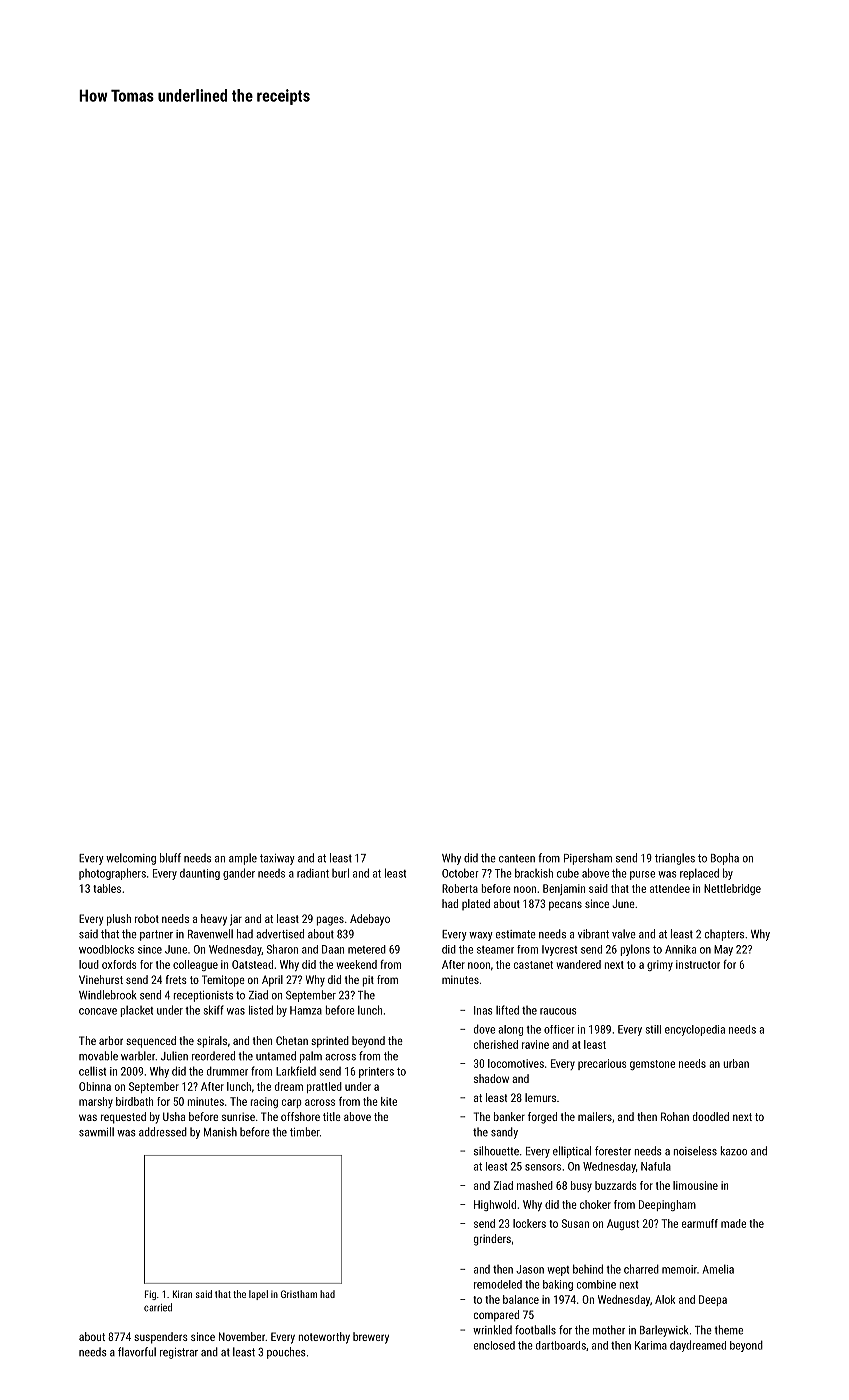  What do you see at coordinates (494, 1345) in the screenshot?
I see `enclosed` at bounding box center [494, 1345].
